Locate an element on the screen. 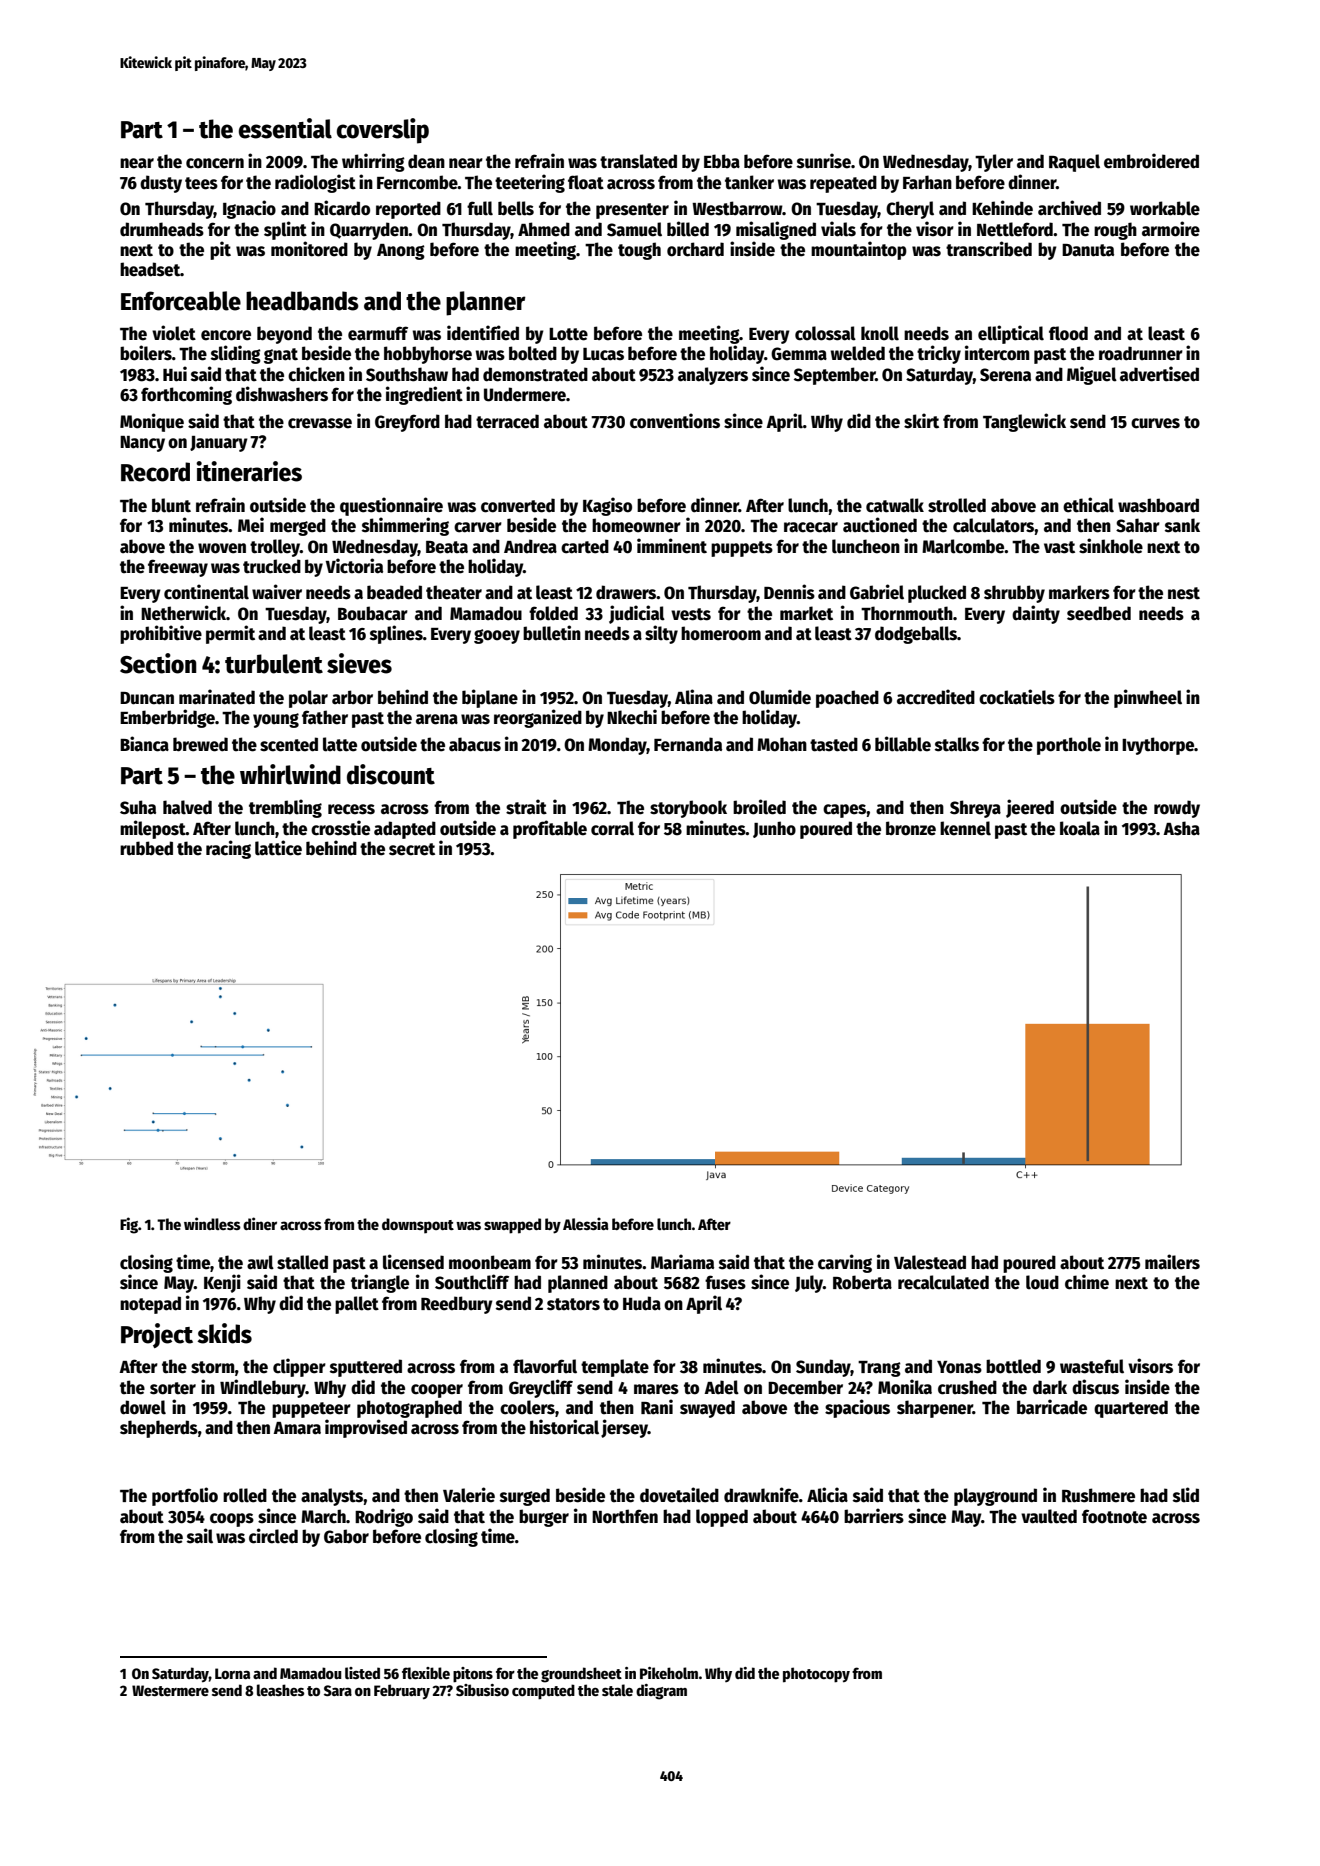 The image size is (1320, 1866). computed is located at coordinates (543, 1692).
